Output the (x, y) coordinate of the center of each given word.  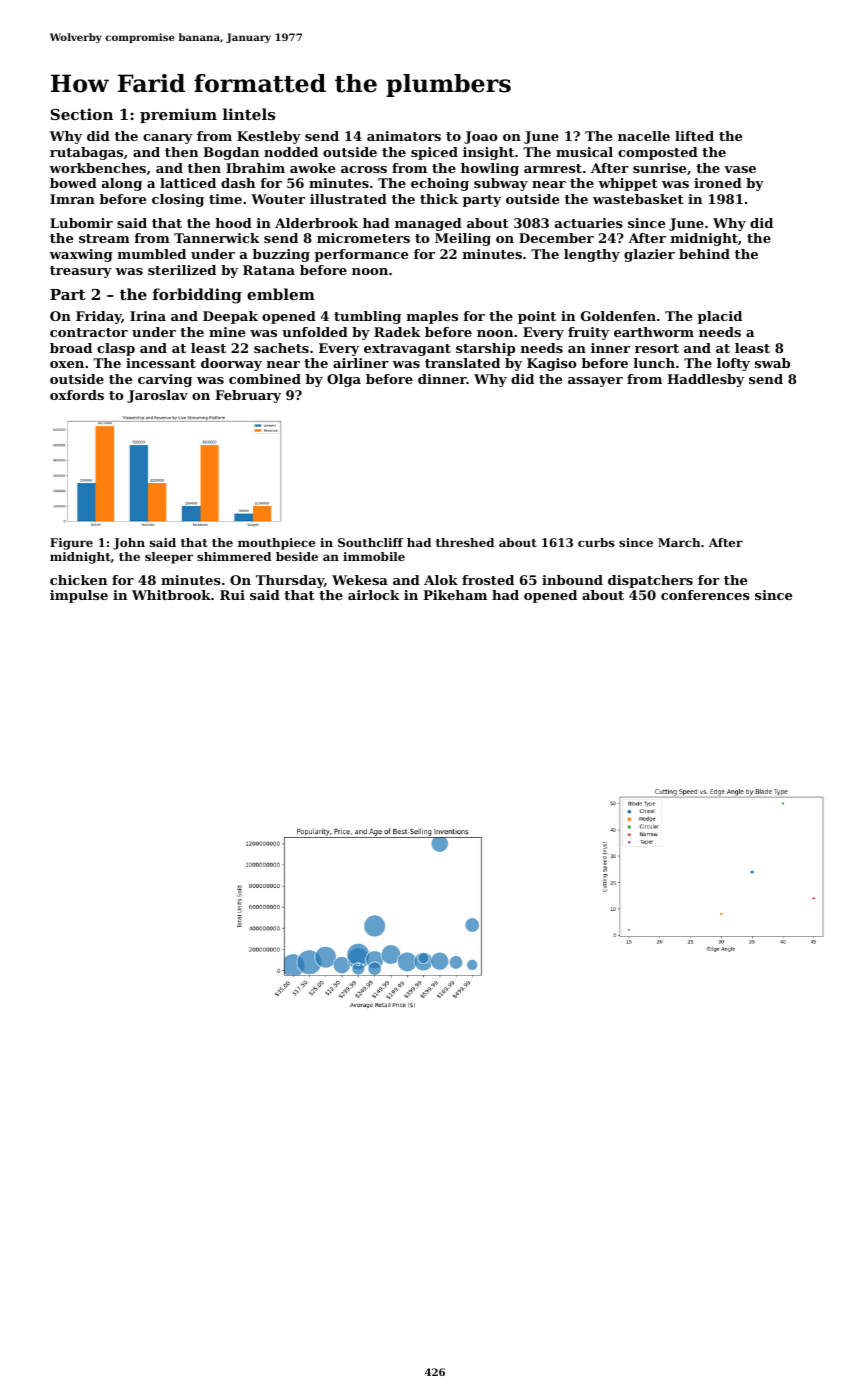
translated (462, 363)
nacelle (644, 136)
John (129, 544)
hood (233, 223)
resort (657, 348)
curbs (596, 542)
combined (265, 379)
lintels (249, 114)
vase (740, 169)
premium (178, 115)
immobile (374, 556)
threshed (465, 542)
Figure (71, 544)
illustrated (348, 199)
